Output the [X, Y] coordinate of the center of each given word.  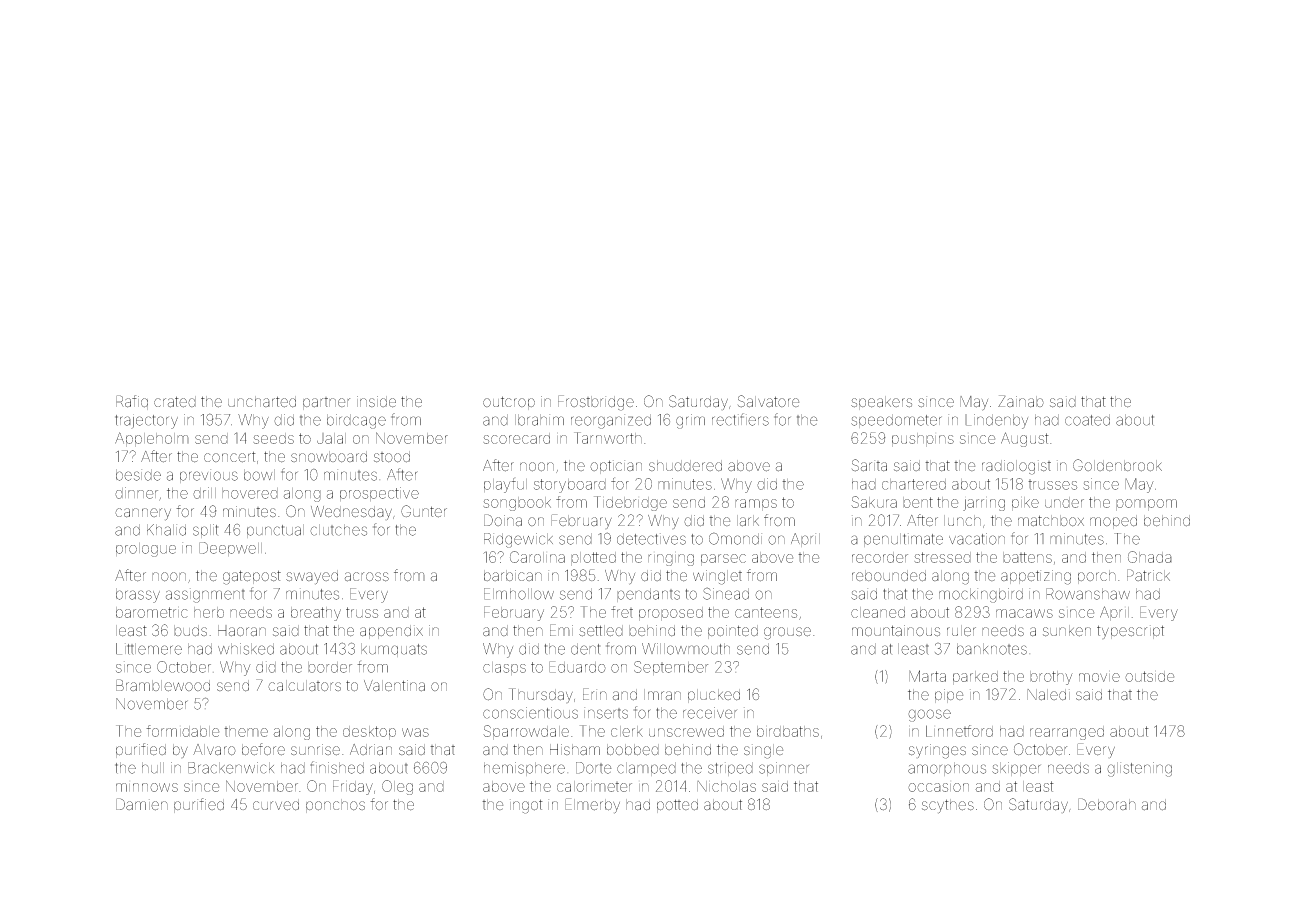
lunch [962, 520]
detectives [651, 539]
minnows [147, 787]
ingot [526, 806]
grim [690, 421]
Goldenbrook [1117, 465]
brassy [138, 595]
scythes [948, 806]
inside [376, 402]
